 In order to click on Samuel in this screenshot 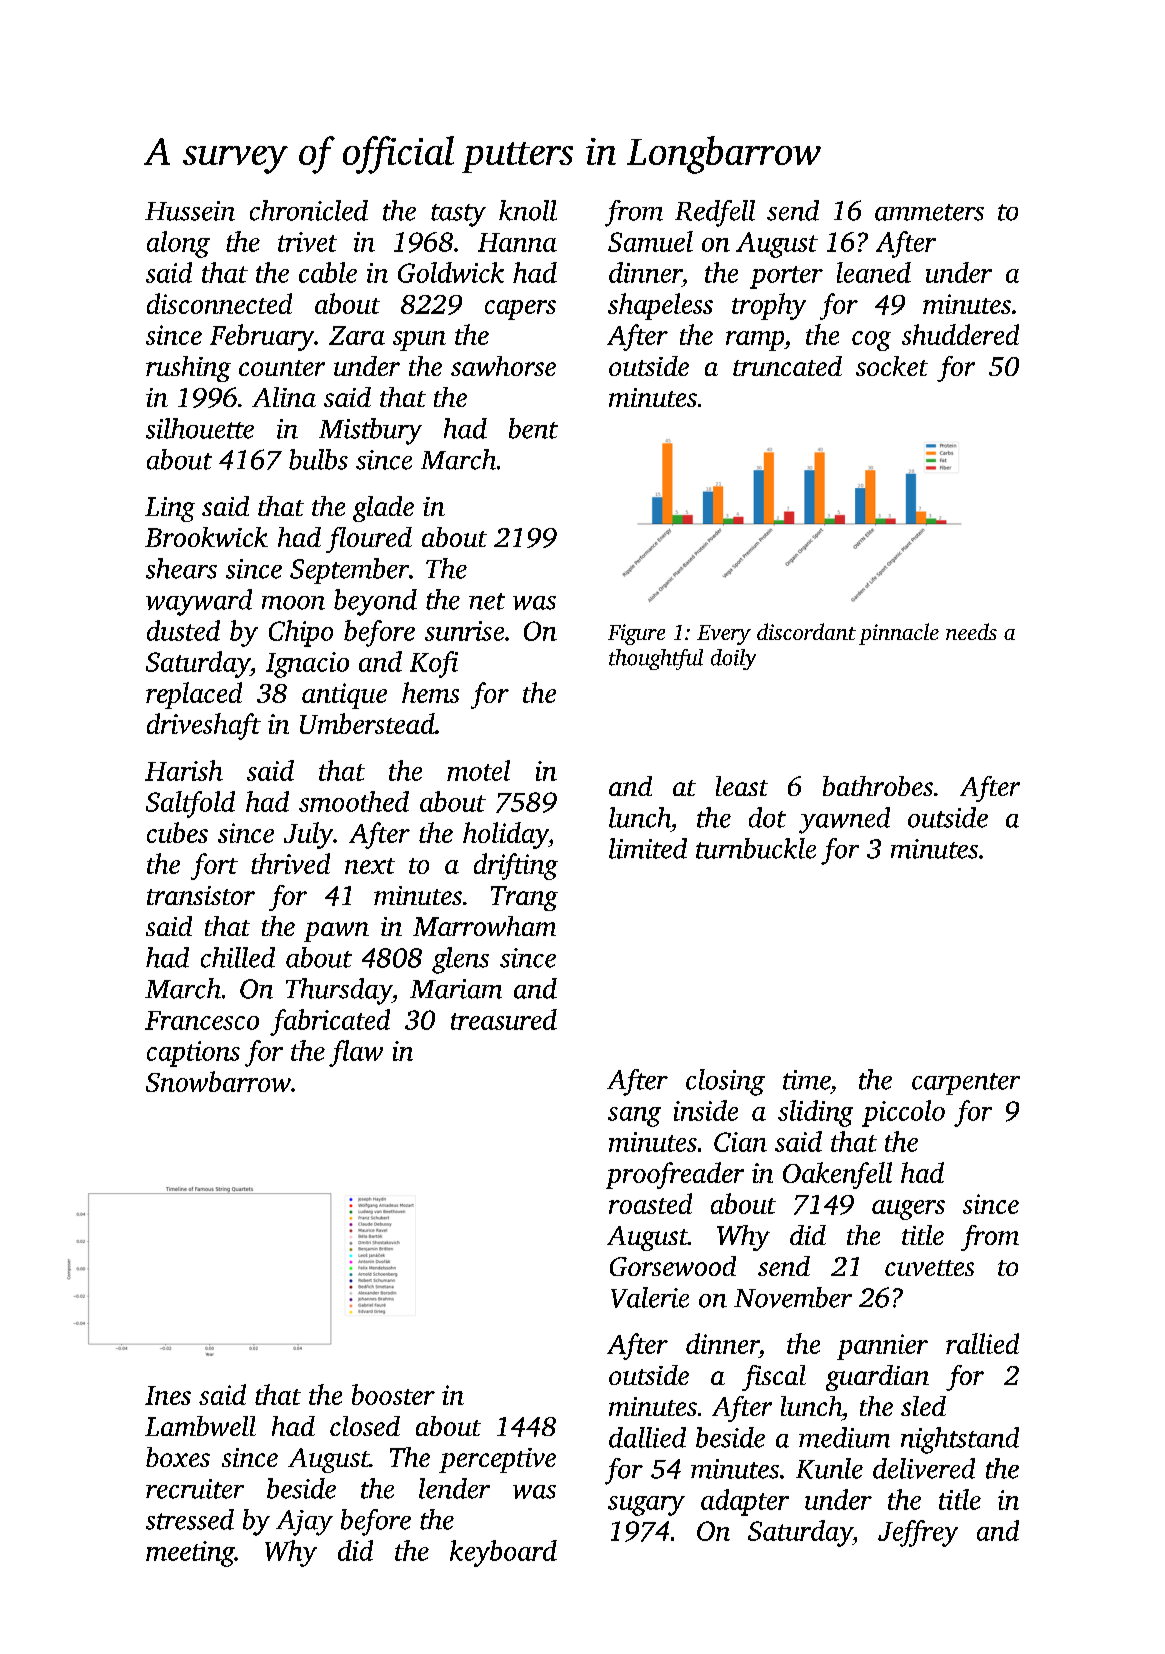, I will do `click(650, 241)`.
